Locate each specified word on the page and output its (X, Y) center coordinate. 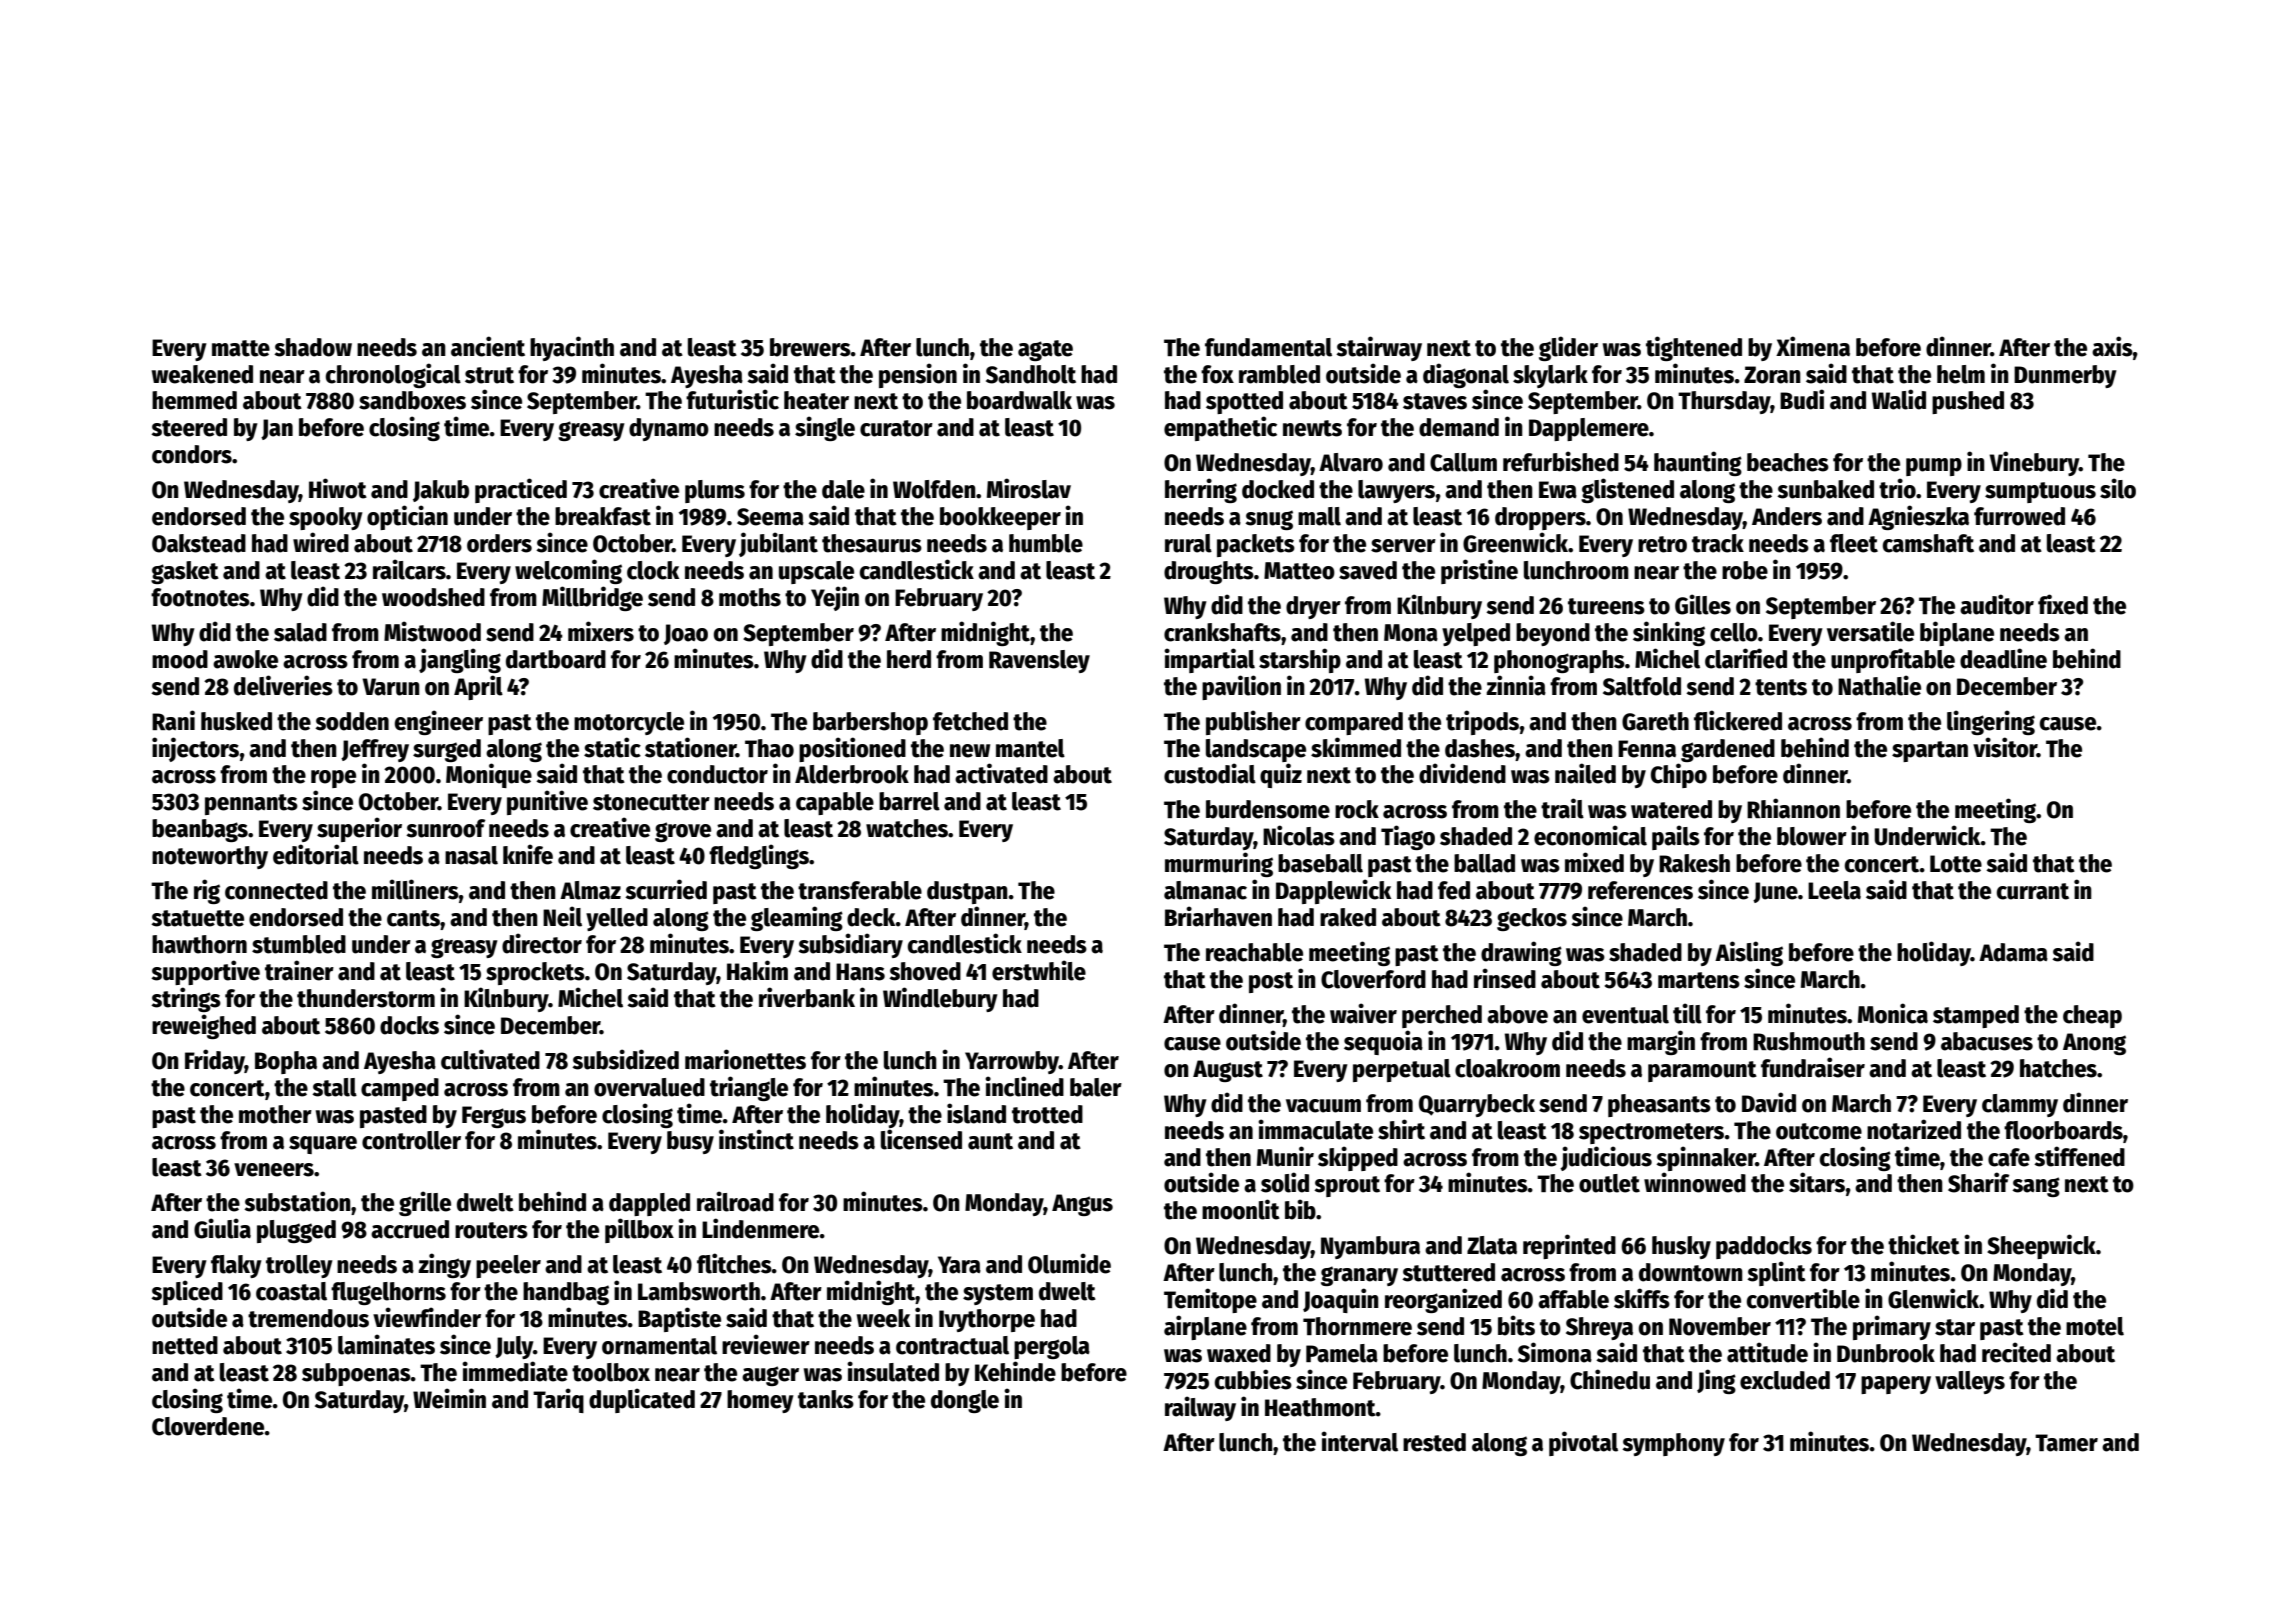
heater (816, 400)
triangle (749, 1088)
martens (1699, 980)
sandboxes (412, 400)
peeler (508, 1266)
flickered (1738, 720)
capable (835, 803)
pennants (251, 804)
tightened (1694, 348)
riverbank (807, 997)
